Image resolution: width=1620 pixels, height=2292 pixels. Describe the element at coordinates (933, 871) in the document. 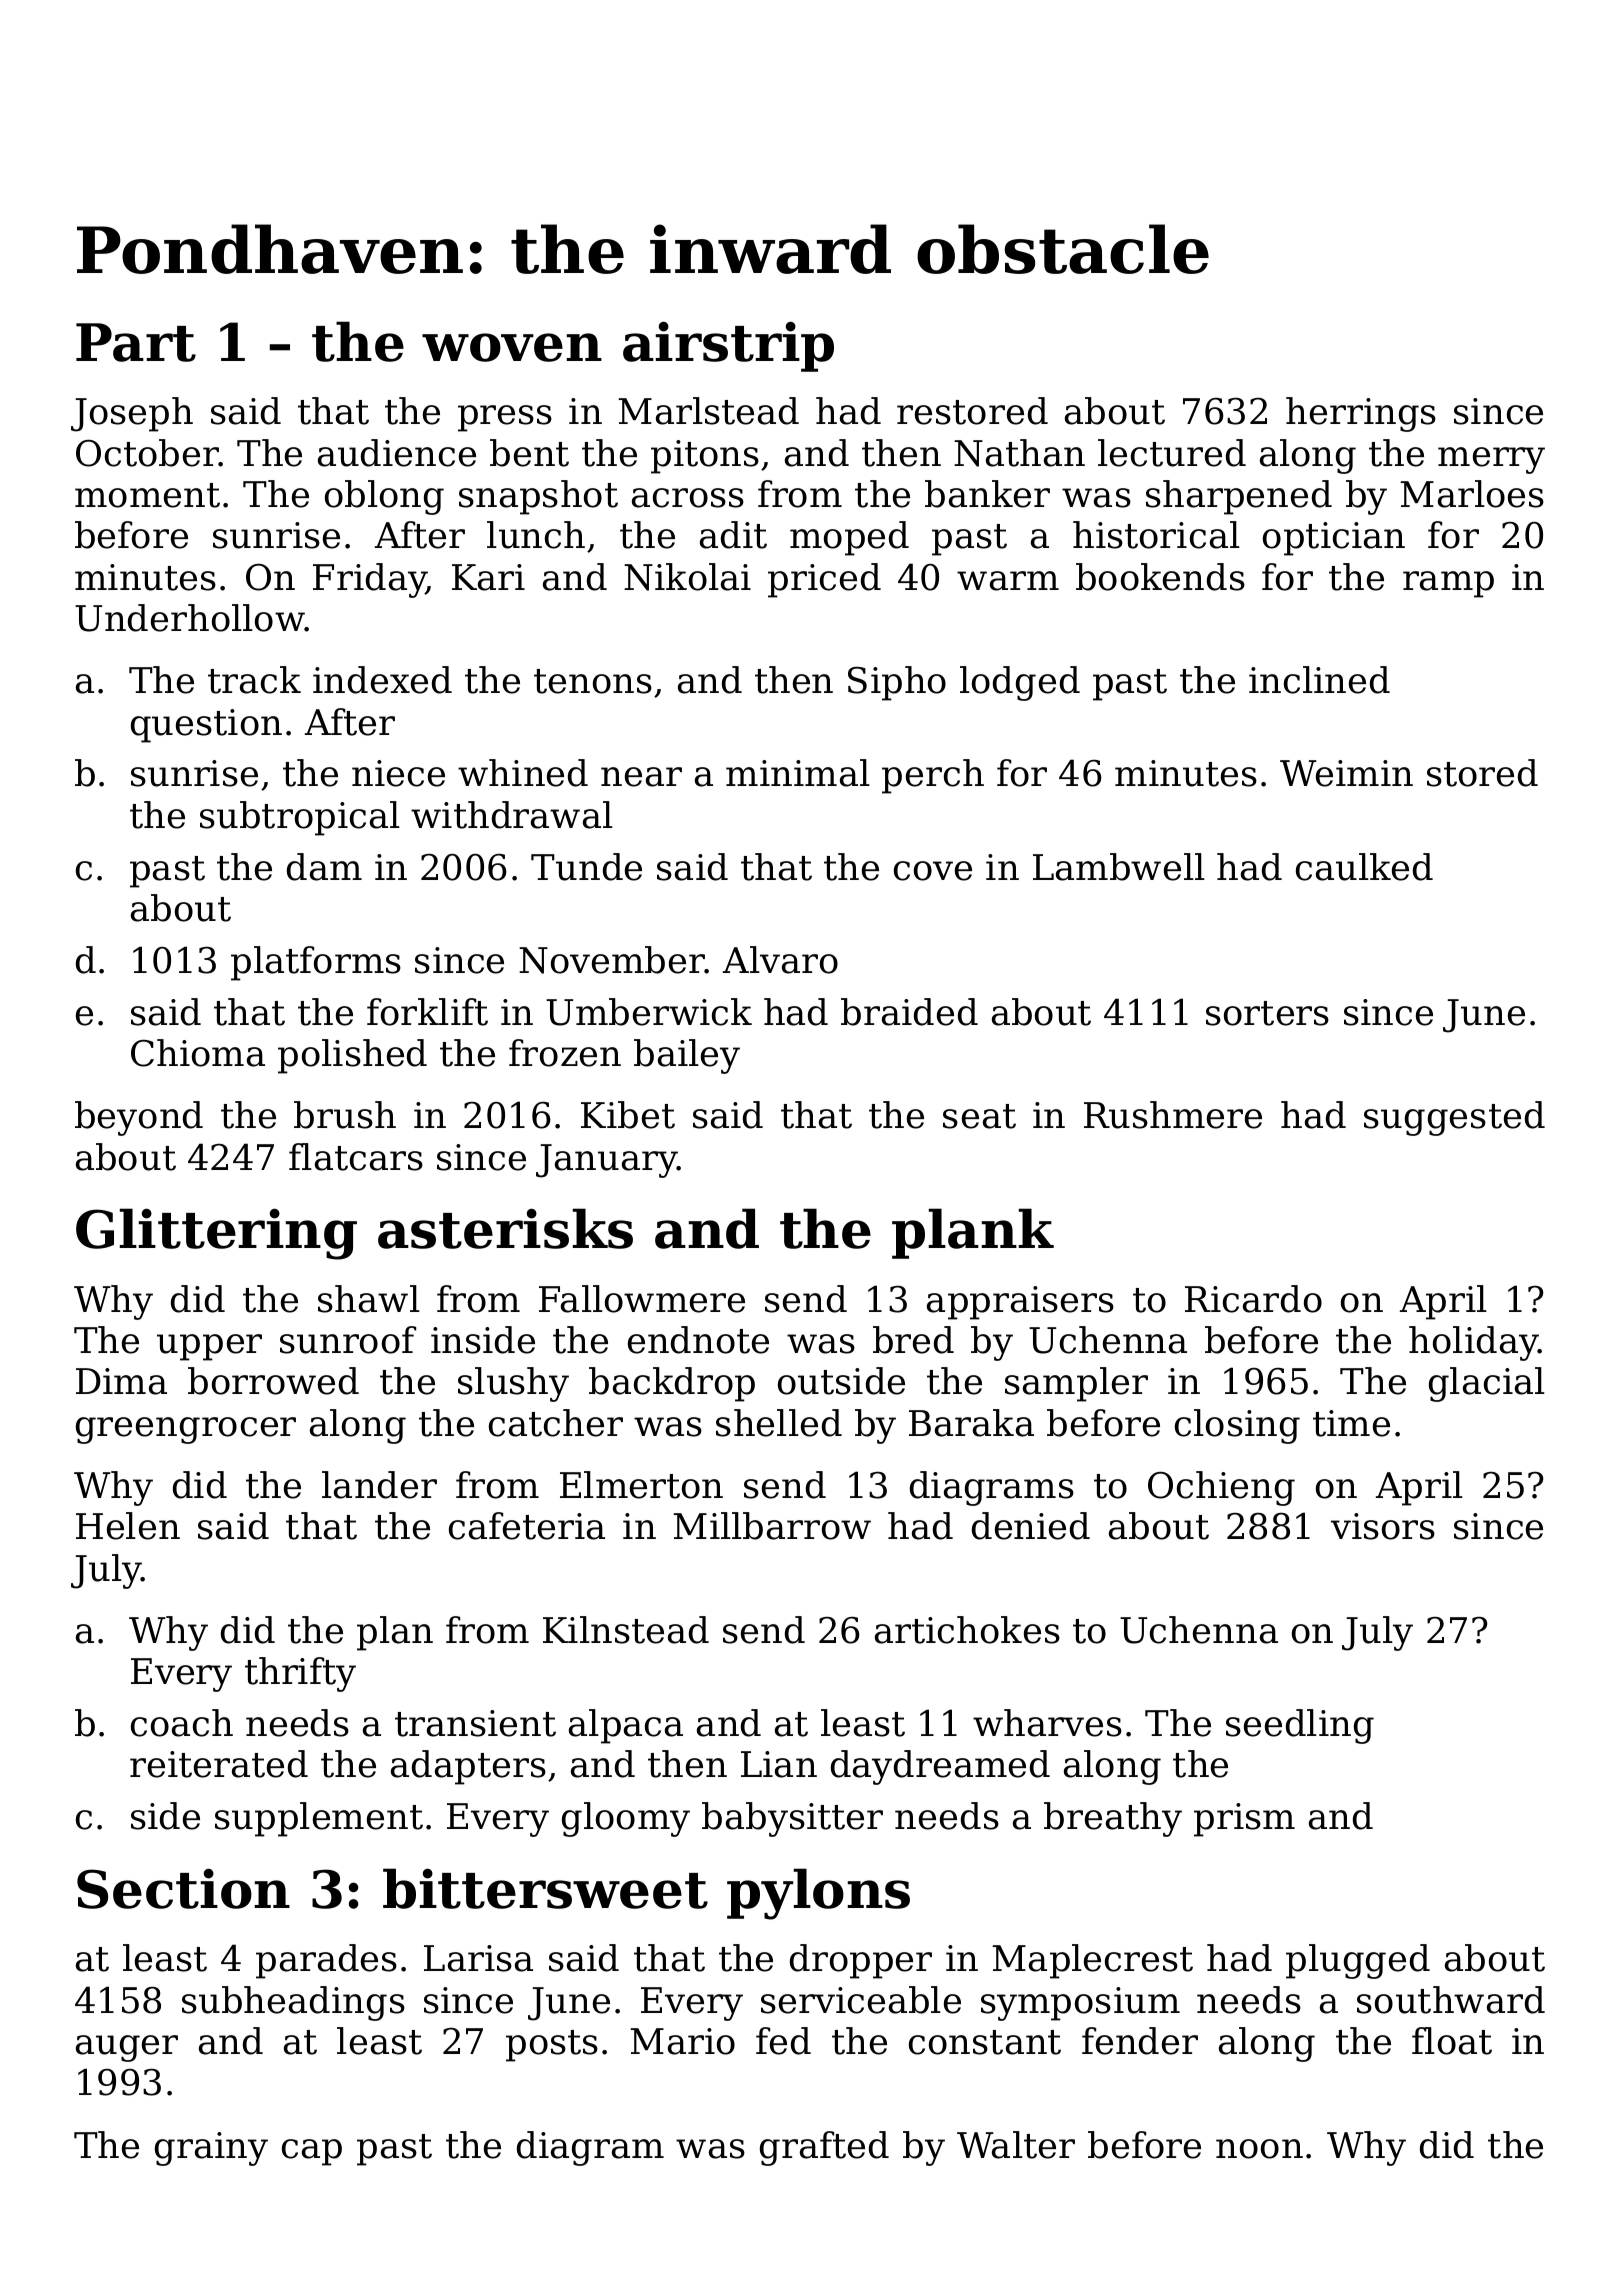

I see `cove` at that location.
